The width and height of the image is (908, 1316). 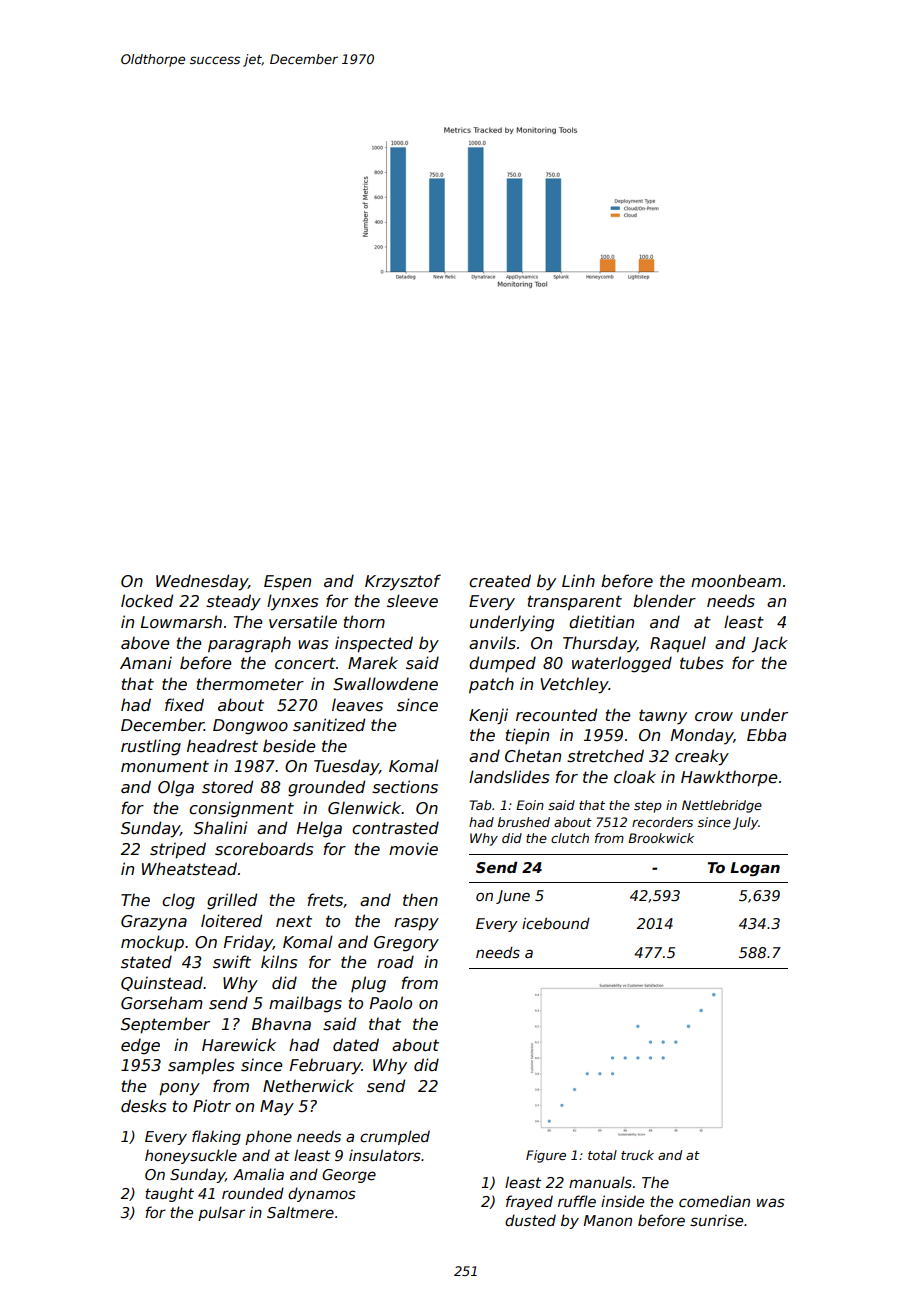 What do you see at coordinates (221, 1213) in the image?
I see `pulsar` at bounding box center [221, 1213].
